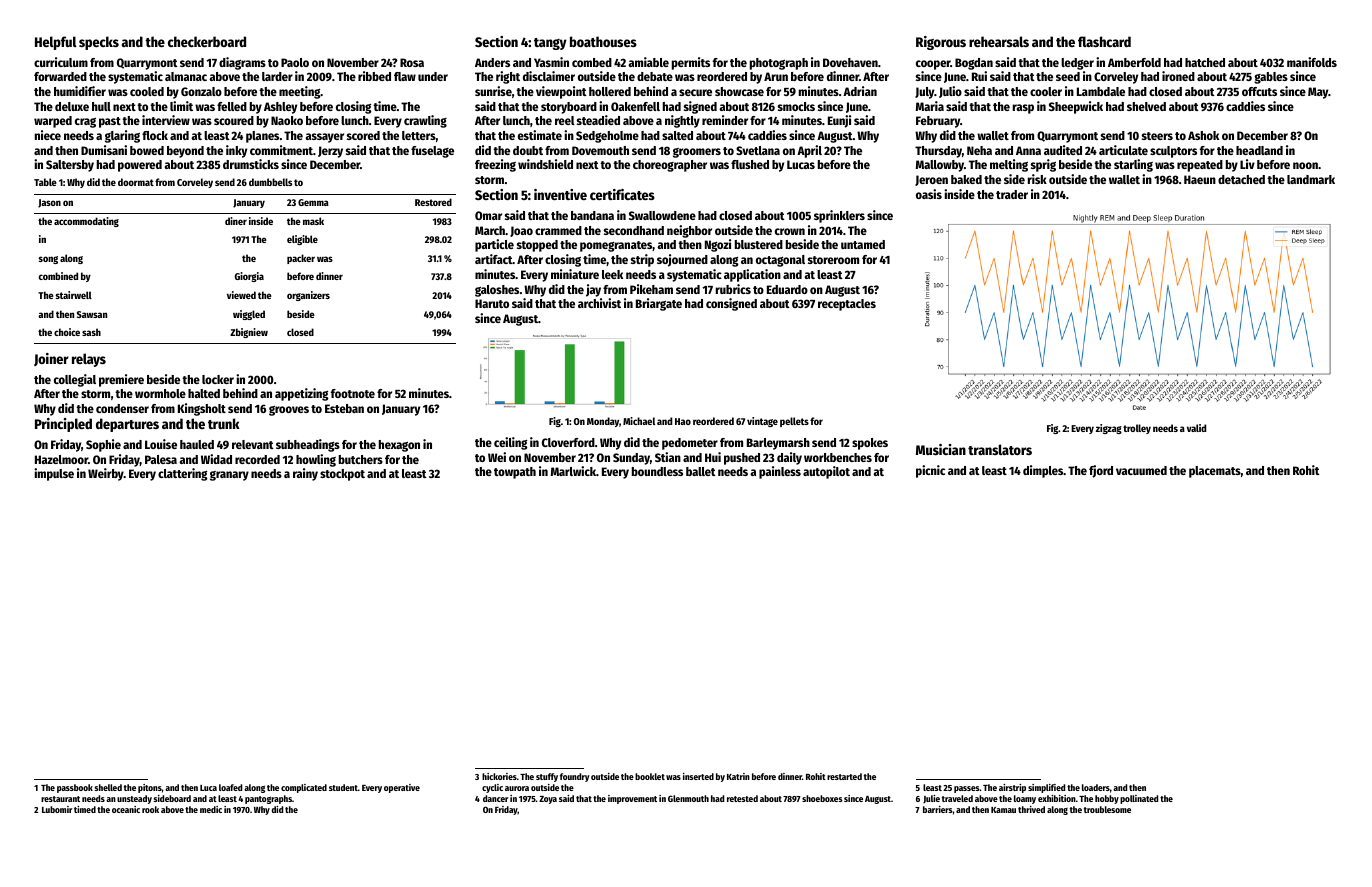 Image resolution: width=1372 pixels, height=887 pixels. What do you see at coordinates (1200, 179) in the screenshot?
I see `Haeun` at bounding box center [1200, 179].
